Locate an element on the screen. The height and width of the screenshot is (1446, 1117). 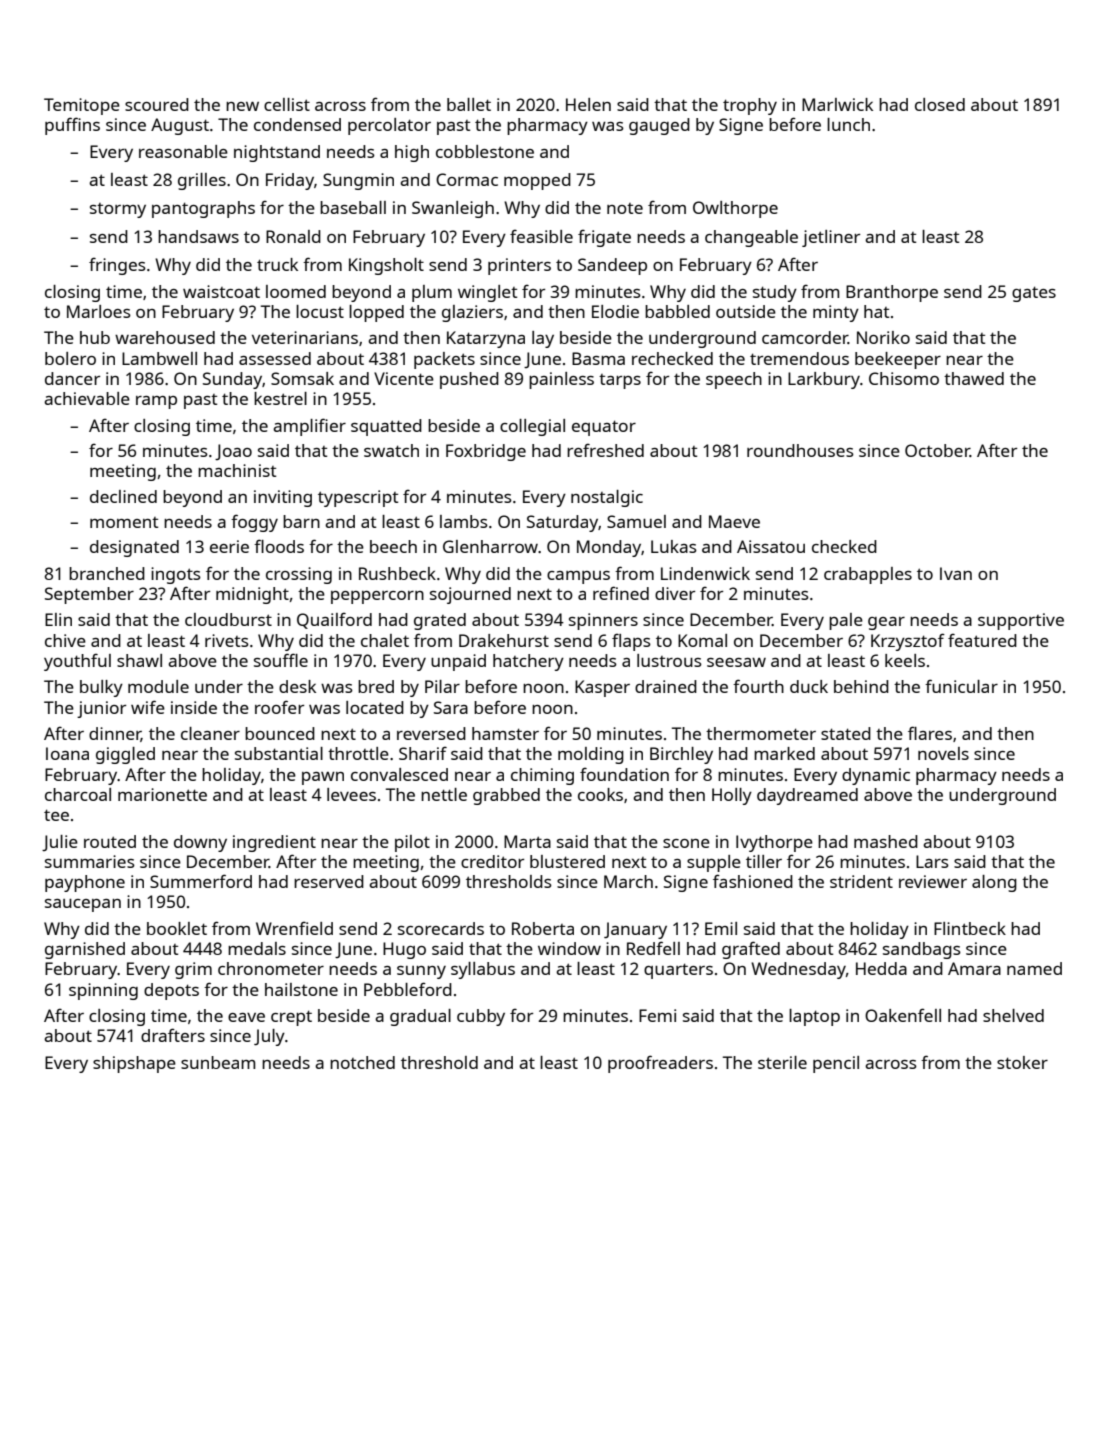
October is located at coordinates (937, 450).
